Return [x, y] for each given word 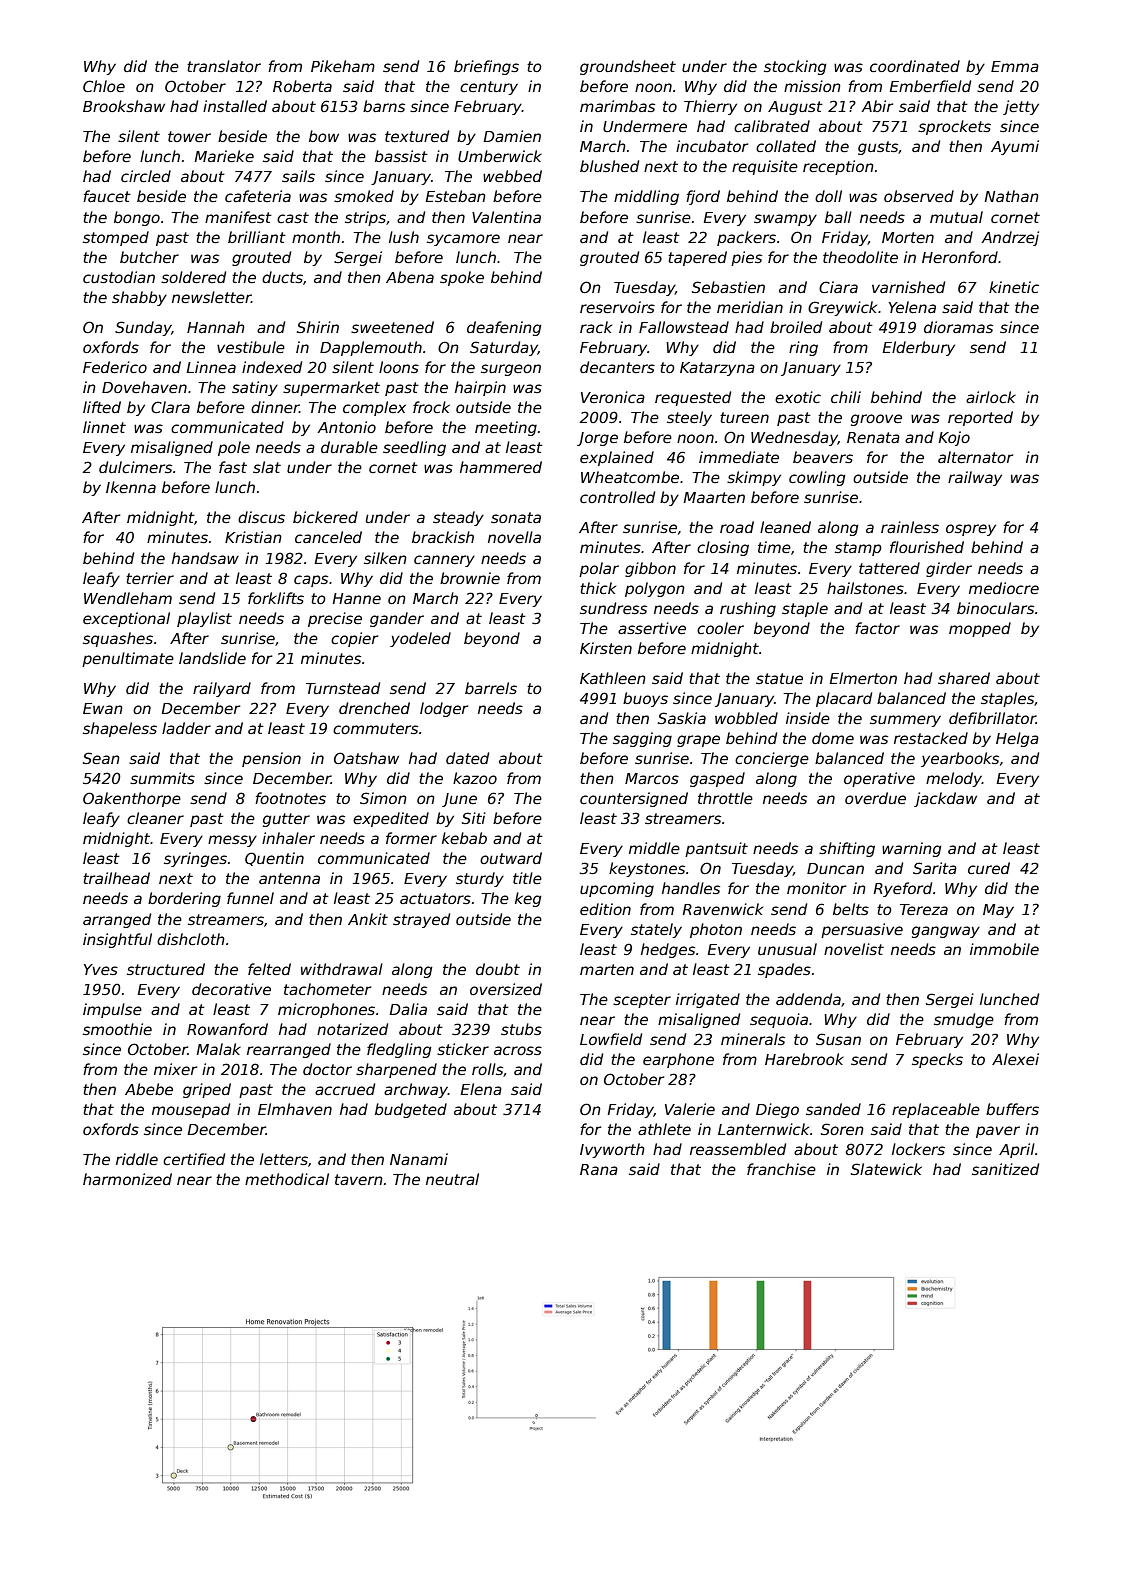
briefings [486, 67]
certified [194, 1159]
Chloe [104, 86]
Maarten [714, 497]
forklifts [276, 598]
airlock [991, 397]
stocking [795, 67]
